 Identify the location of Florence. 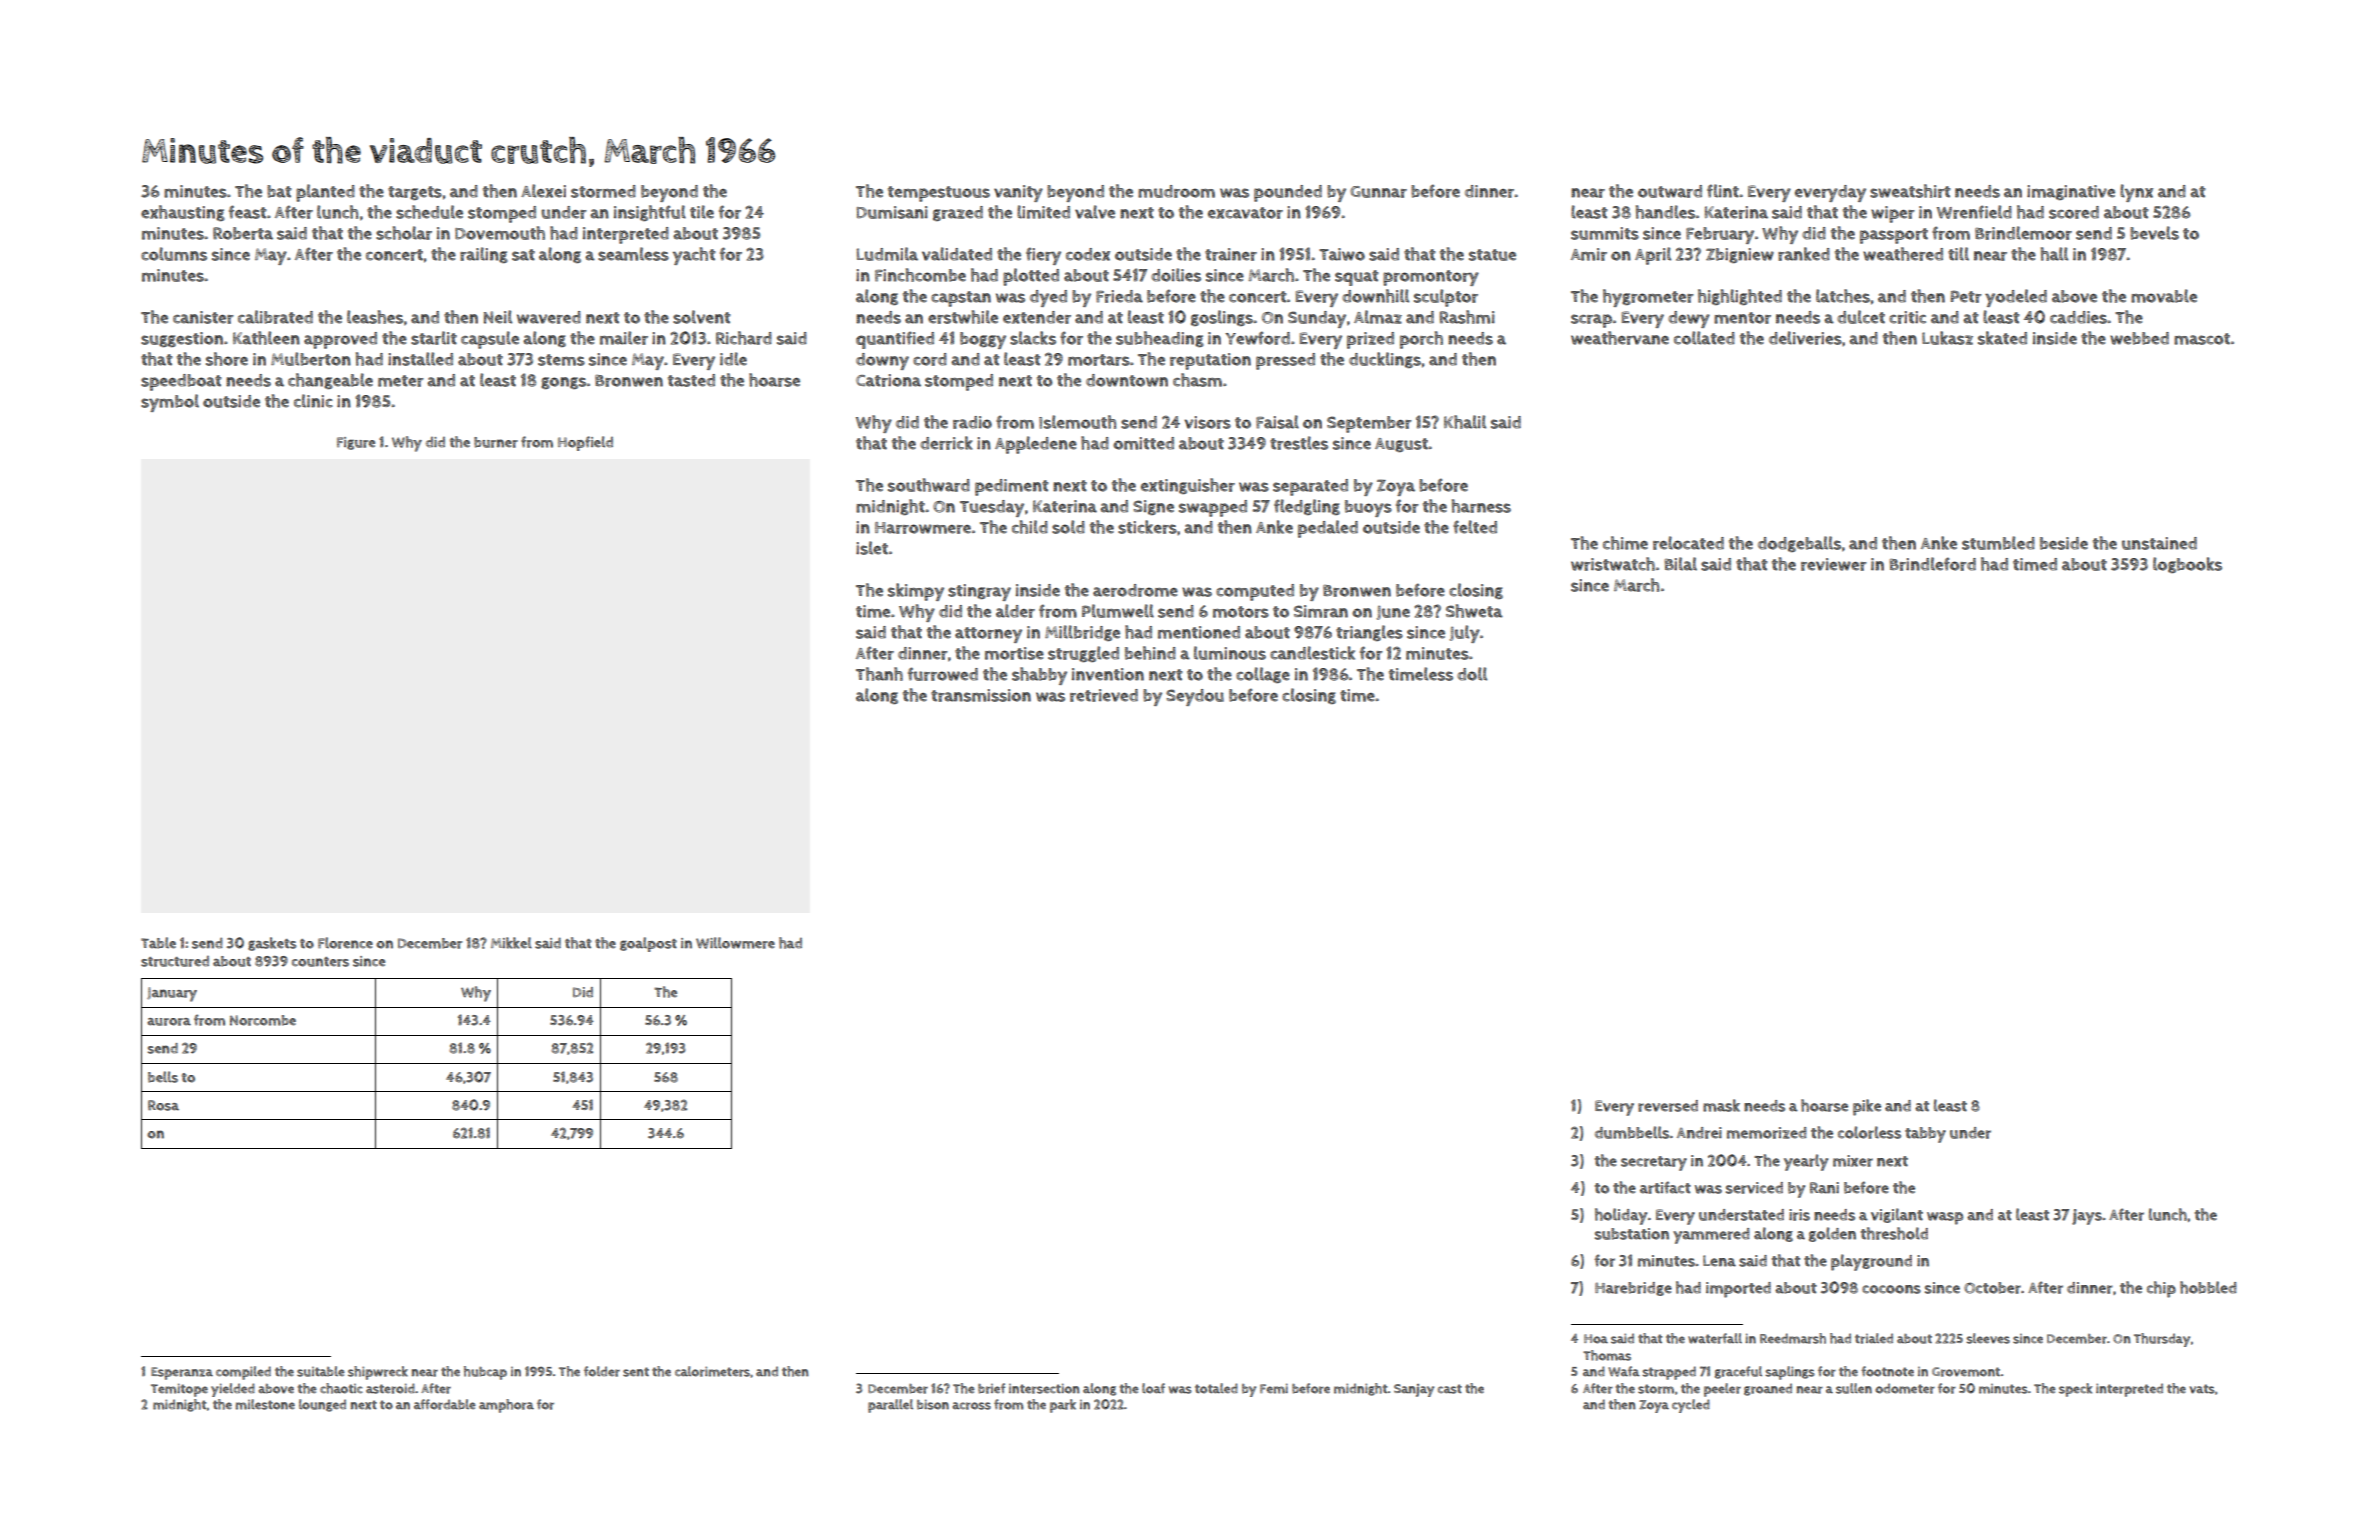
(345, 943).
